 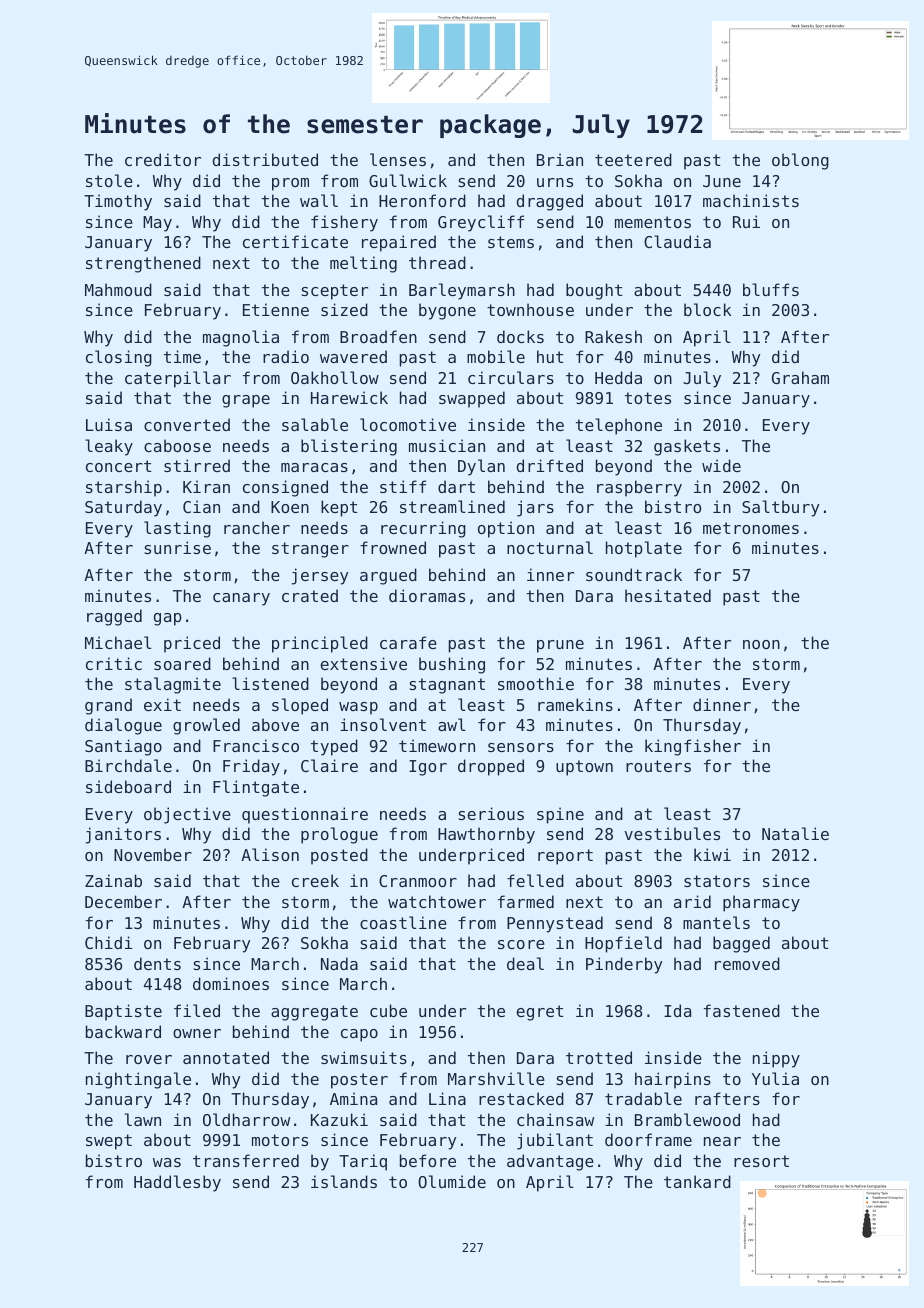 What do you see at coordinates (123, 835) in the screenshot?
I see `janitors` at bounding box center [123, 835].
